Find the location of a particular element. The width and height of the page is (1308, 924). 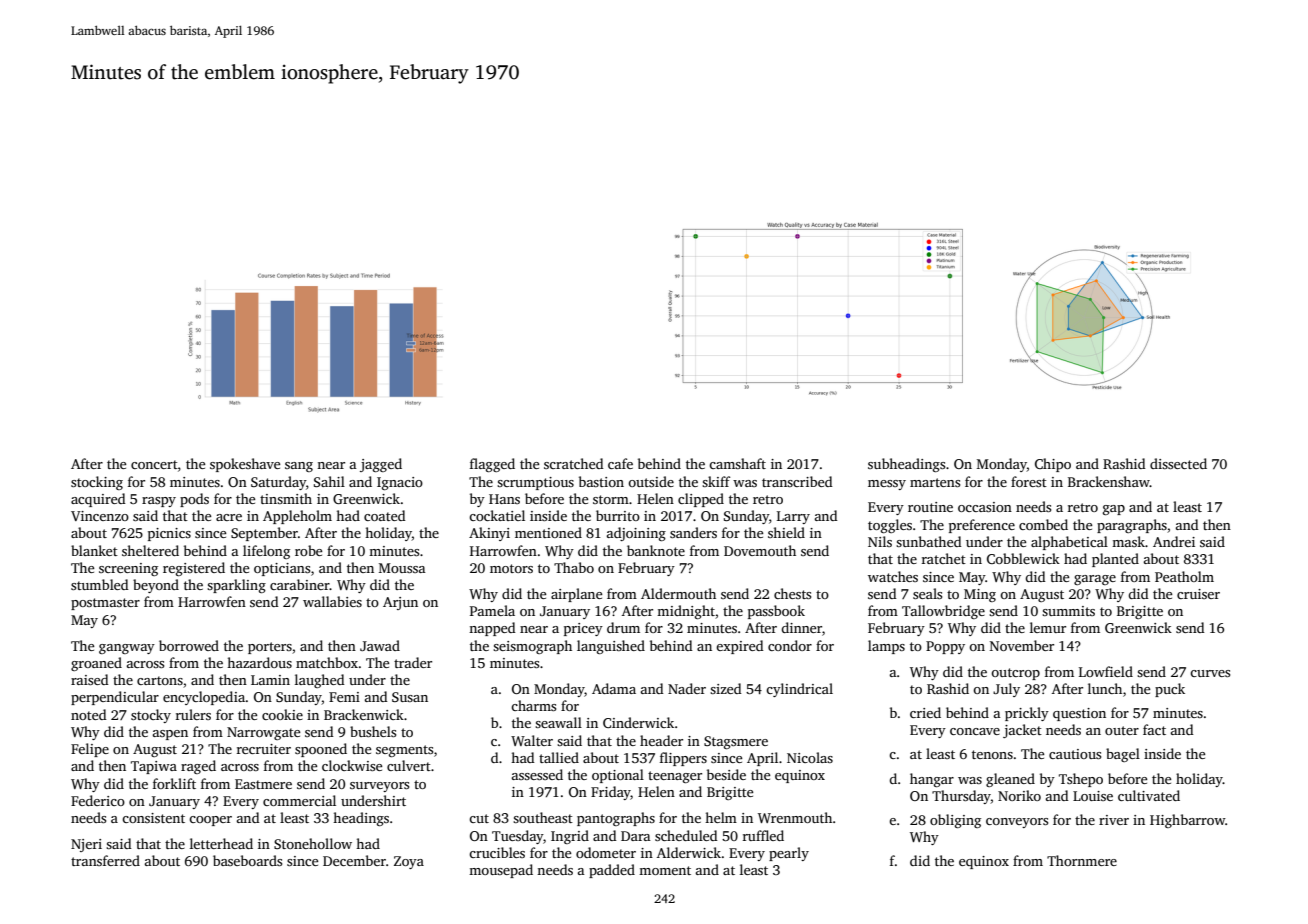

Chipo is located at coordinates (1053, 465).
